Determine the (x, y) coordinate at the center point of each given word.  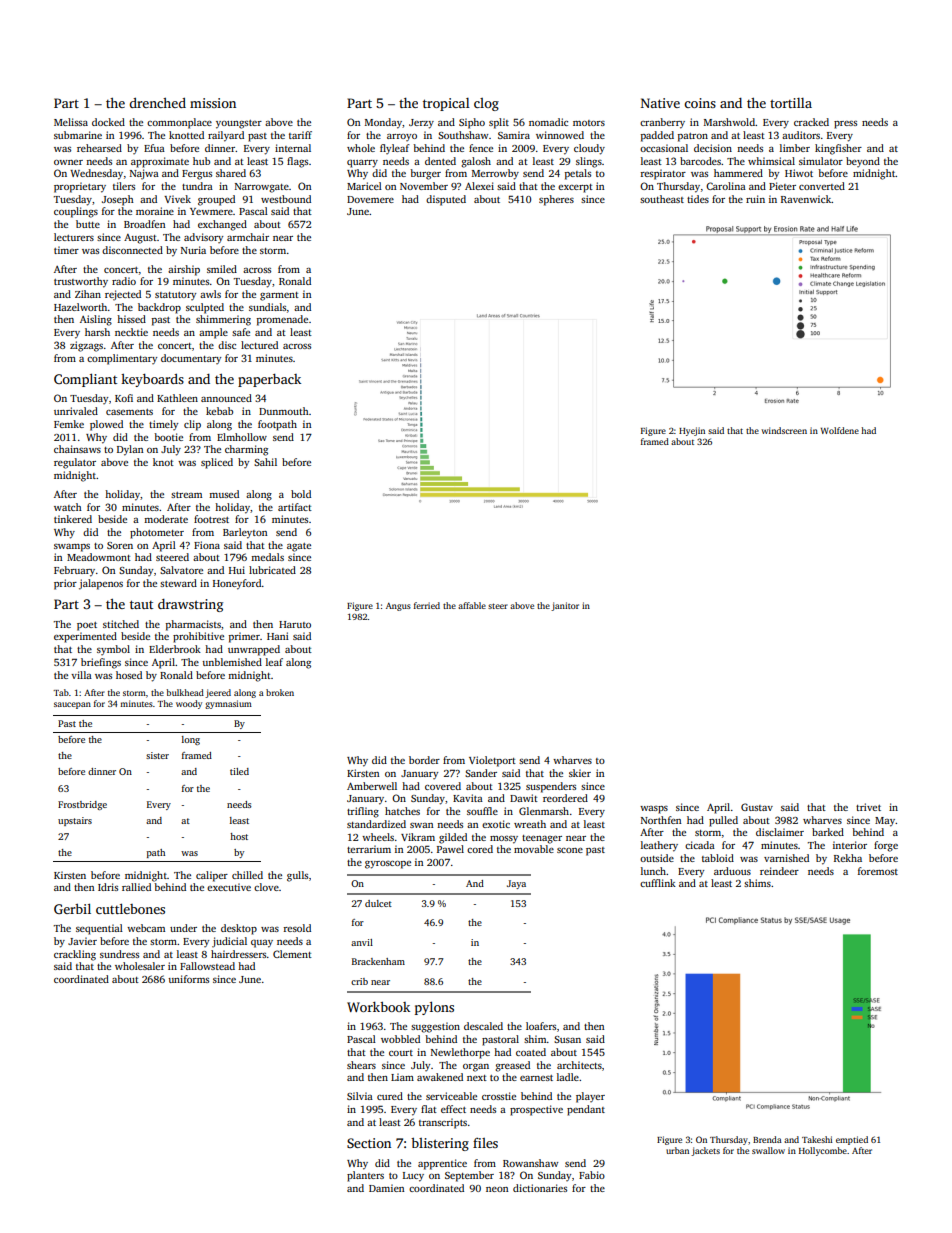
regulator (75, 463)
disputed (446, 200)
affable (472, 605)
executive (229, 887)
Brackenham (378, 961)
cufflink (658, 883)
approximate (160, 162)
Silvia (360, 1096)
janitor (565, 606)
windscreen (784, 430)
